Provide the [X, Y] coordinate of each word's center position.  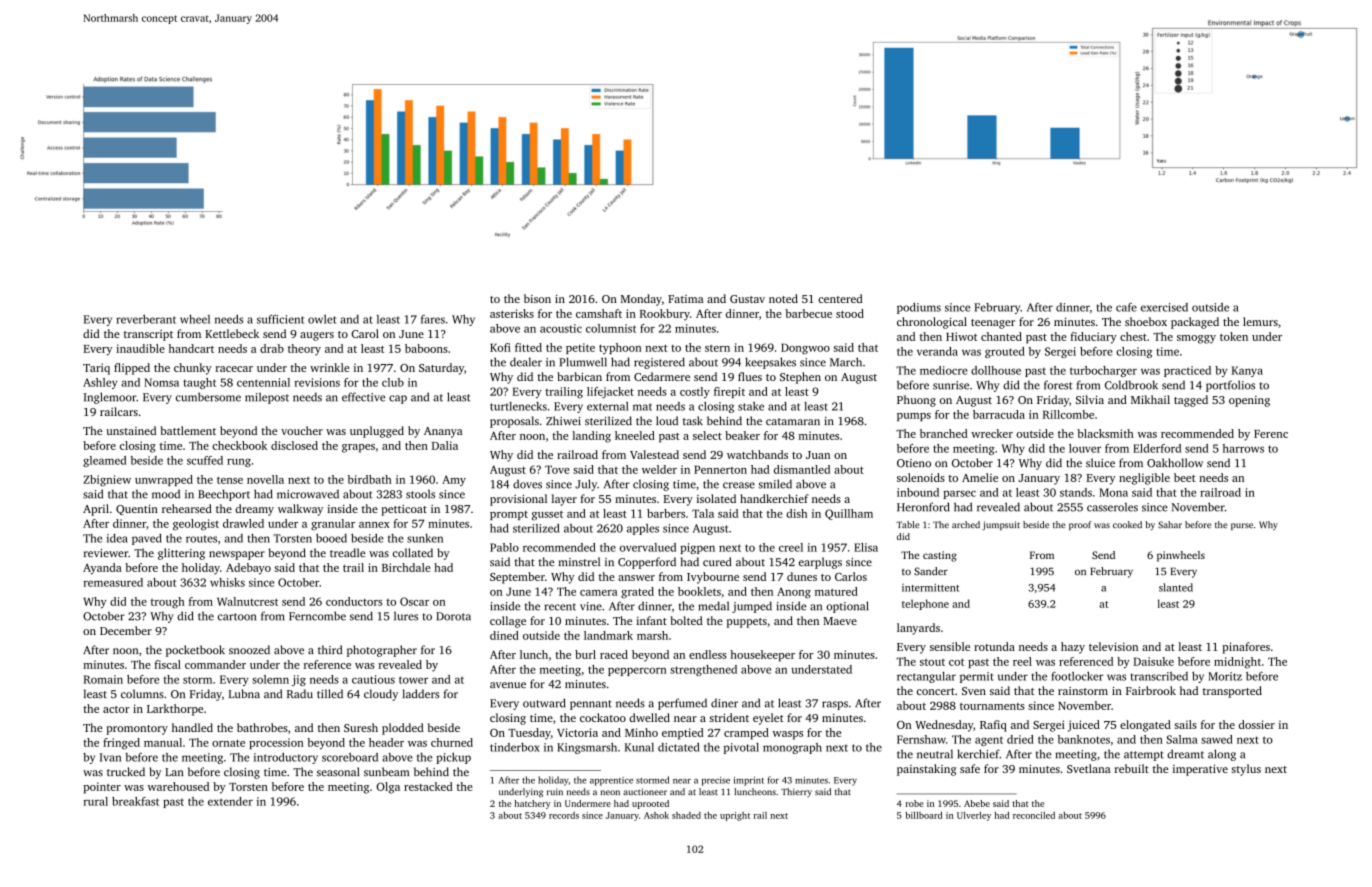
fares [433, 319]
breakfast [135, 801]
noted [783, 298]
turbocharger [1103, 371]
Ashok [656, 815]
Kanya [1247, 371]
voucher [302, 430]
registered [659, 363]
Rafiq [993, 726]
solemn [270, 679]
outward [544, 703]
